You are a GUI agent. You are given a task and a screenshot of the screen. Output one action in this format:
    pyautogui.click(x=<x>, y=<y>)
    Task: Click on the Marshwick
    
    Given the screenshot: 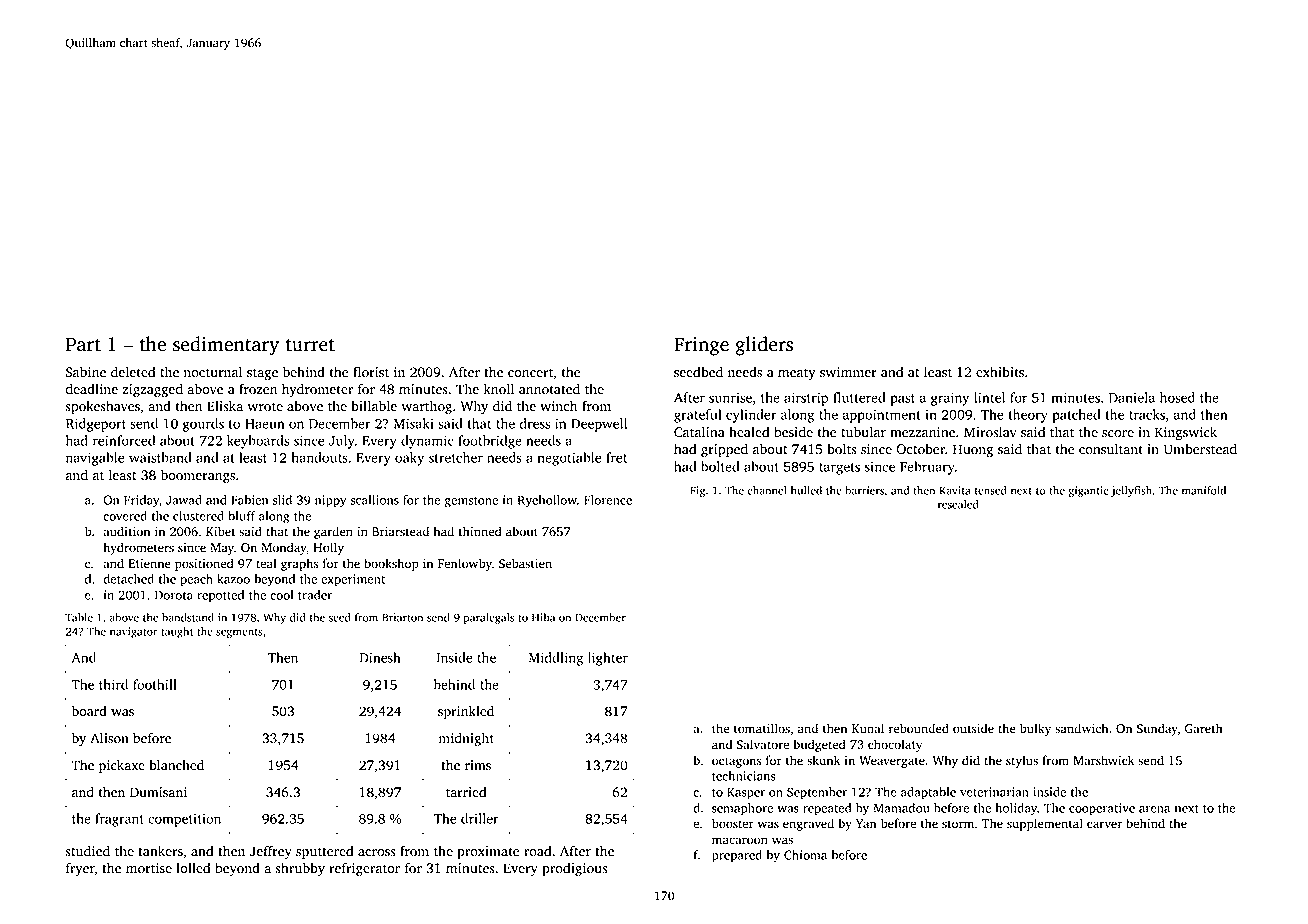 What is the action you would take?
    pyautogui.click(x=1103, y=760)
